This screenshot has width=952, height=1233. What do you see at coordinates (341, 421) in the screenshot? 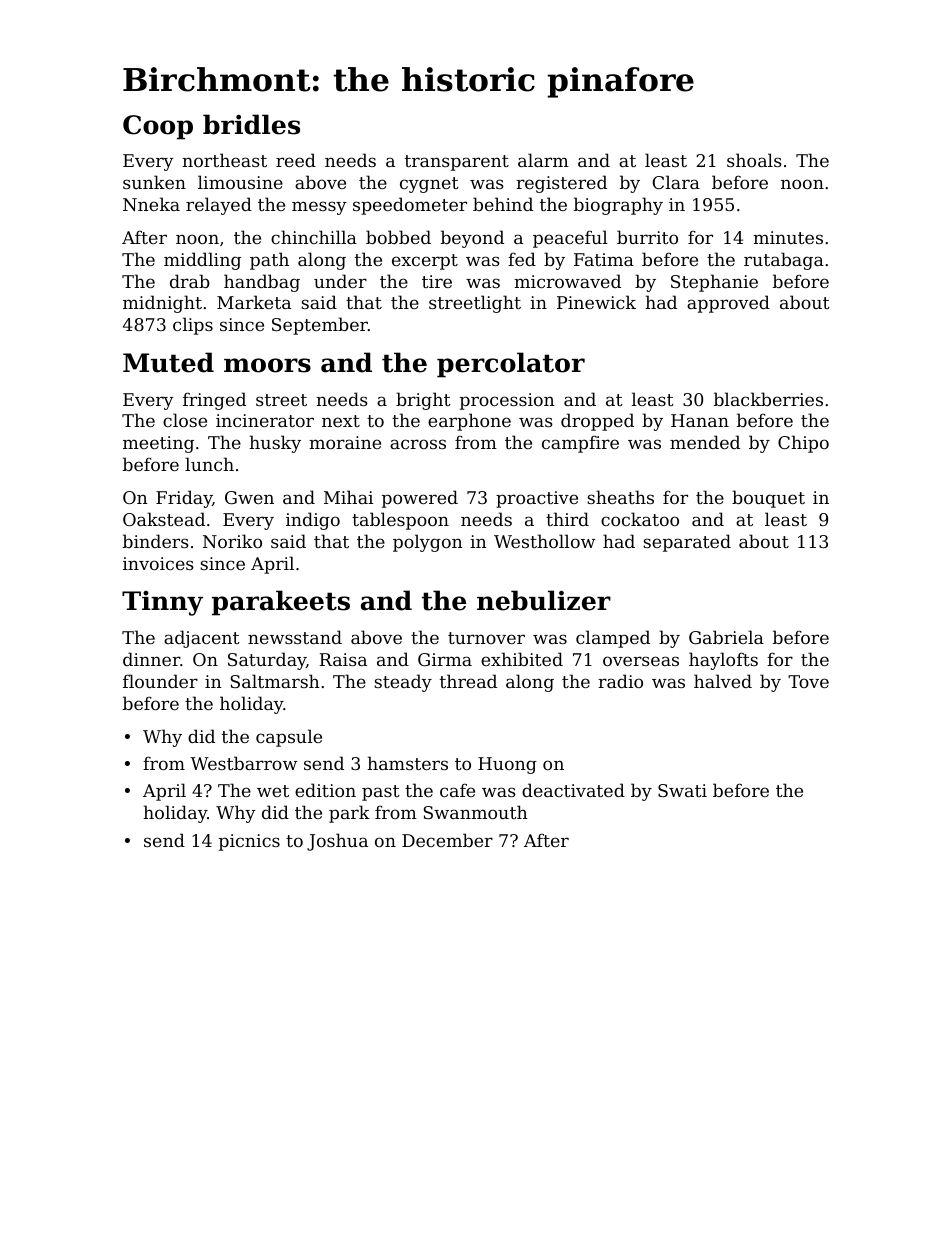
I see `next` at bounding box center [341, 421].
